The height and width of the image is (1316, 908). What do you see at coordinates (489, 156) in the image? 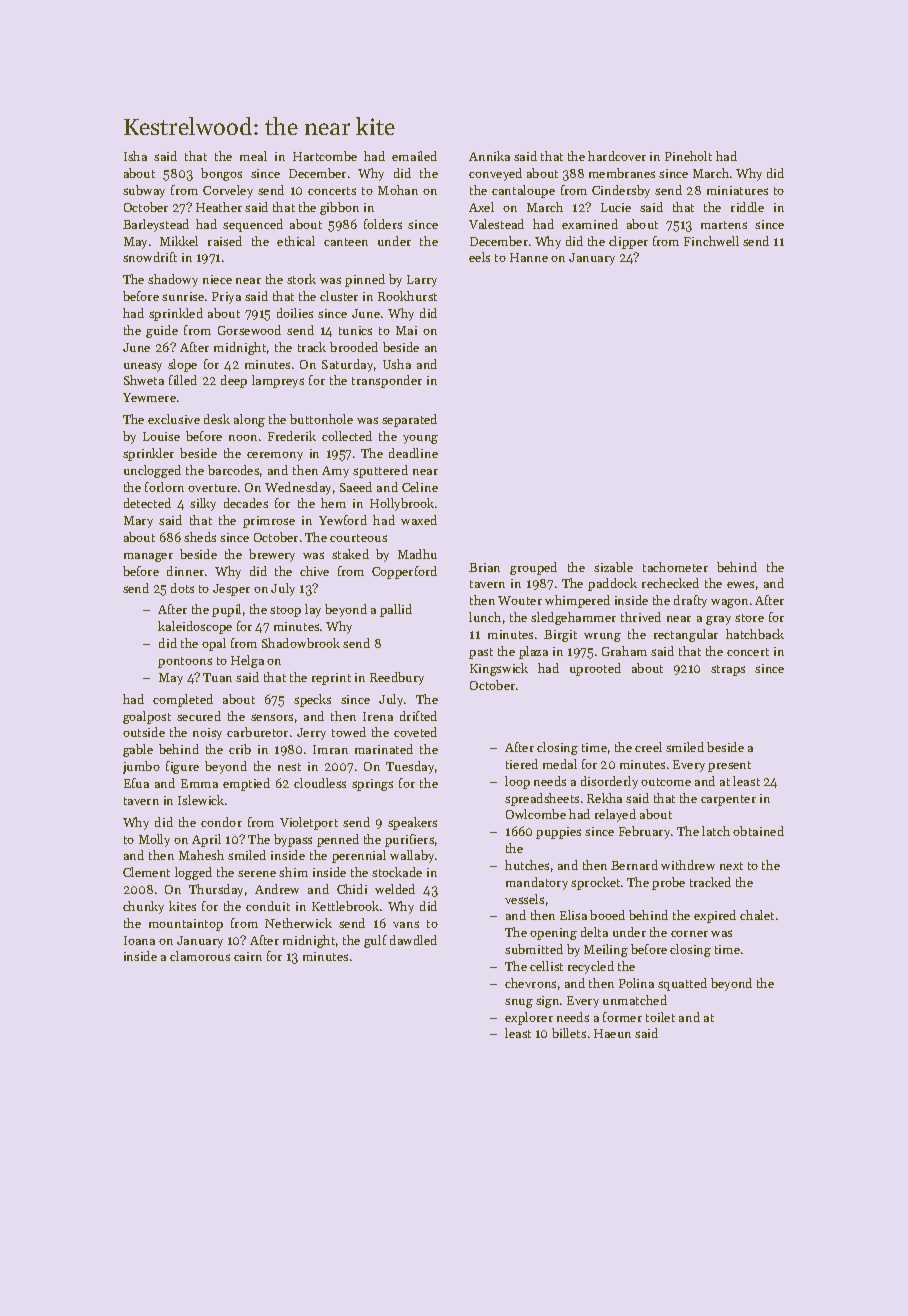
I see `Annika` at bounding box center [489, 156].
